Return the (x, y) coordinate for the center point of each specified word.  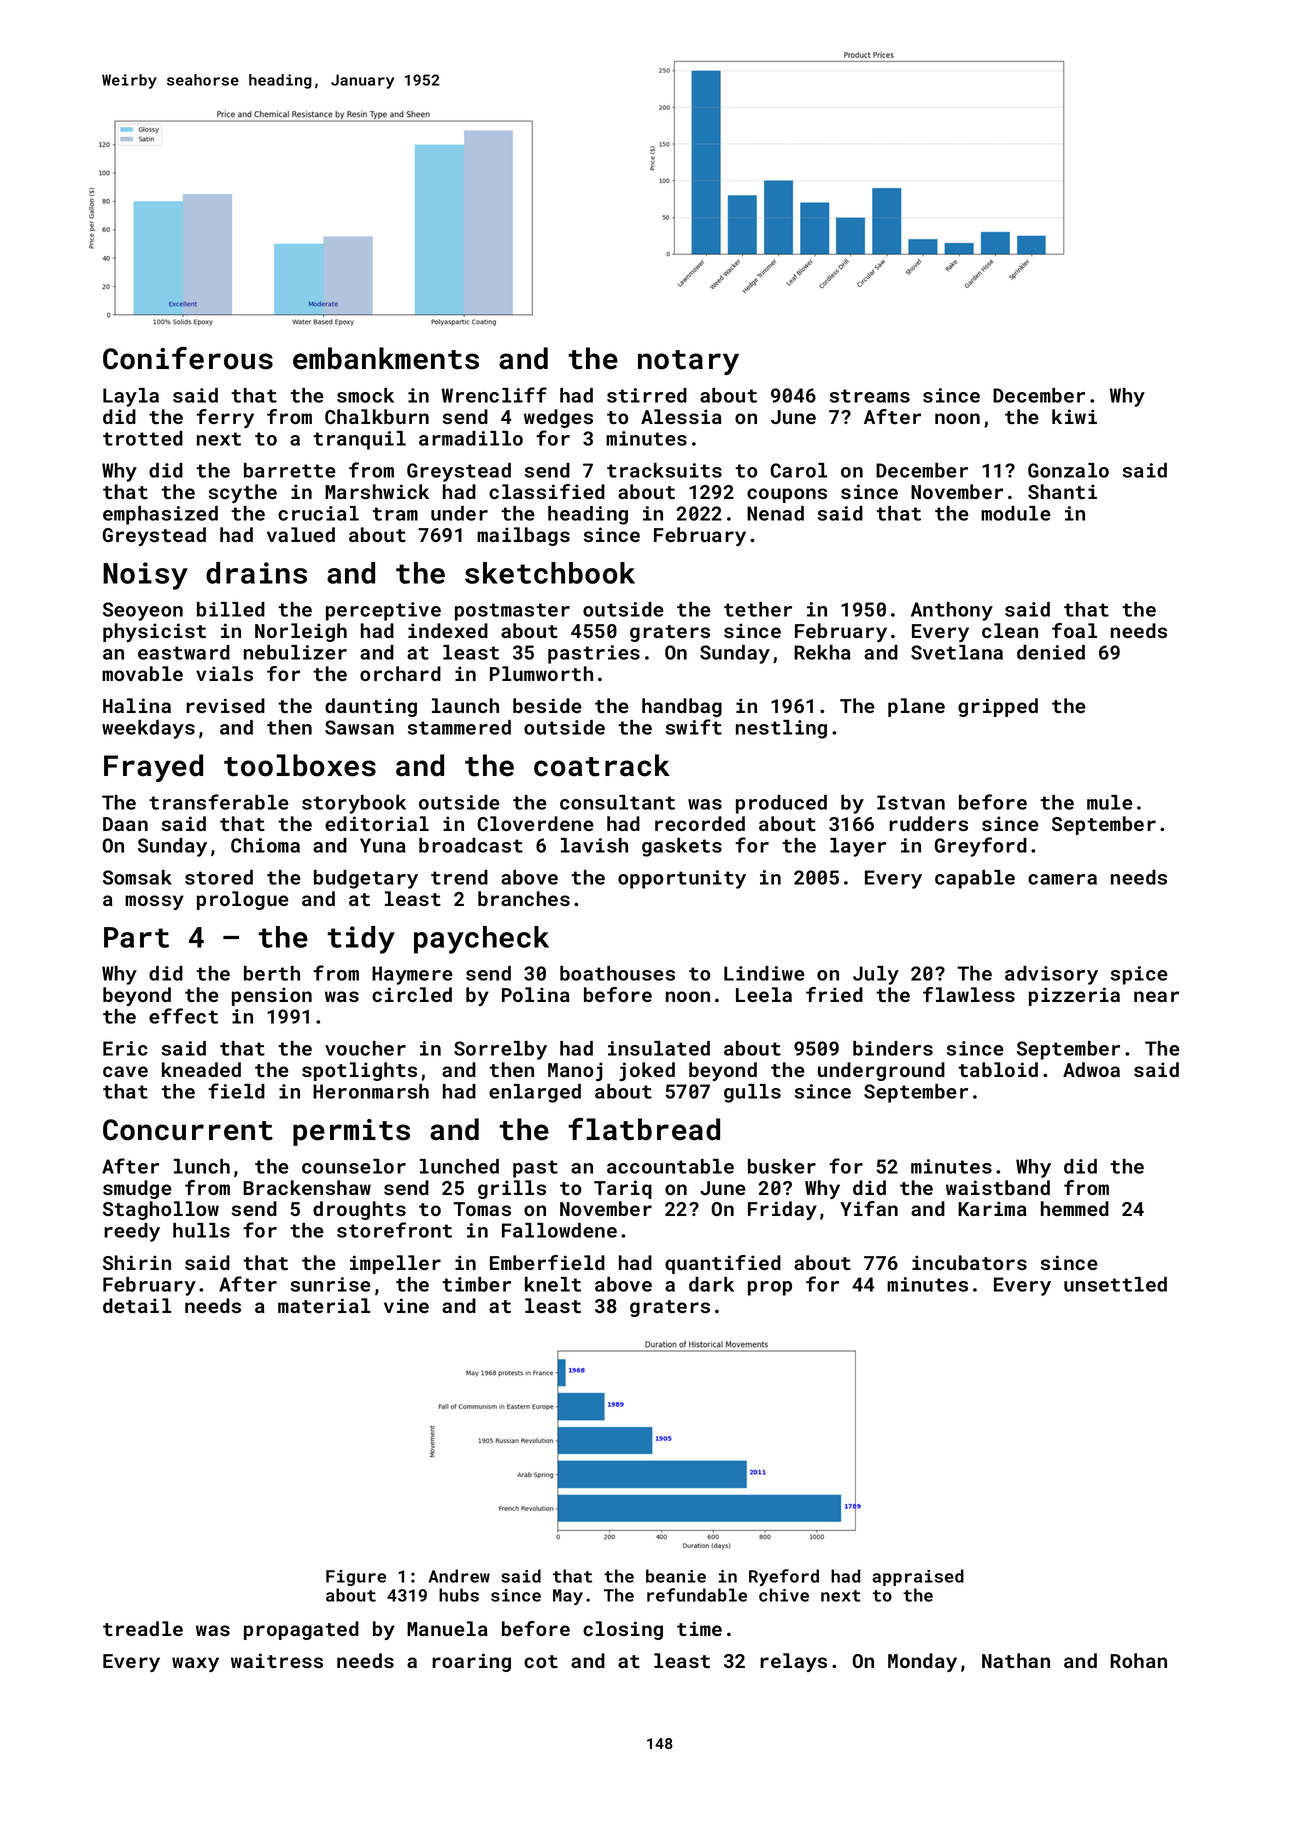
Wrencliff (494, 395)
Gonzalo (1068, 470)
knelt (553, 1284)
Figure (356, 1578)
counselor (354, 1166)
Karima (992, 1208)
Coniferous (188, 358)
